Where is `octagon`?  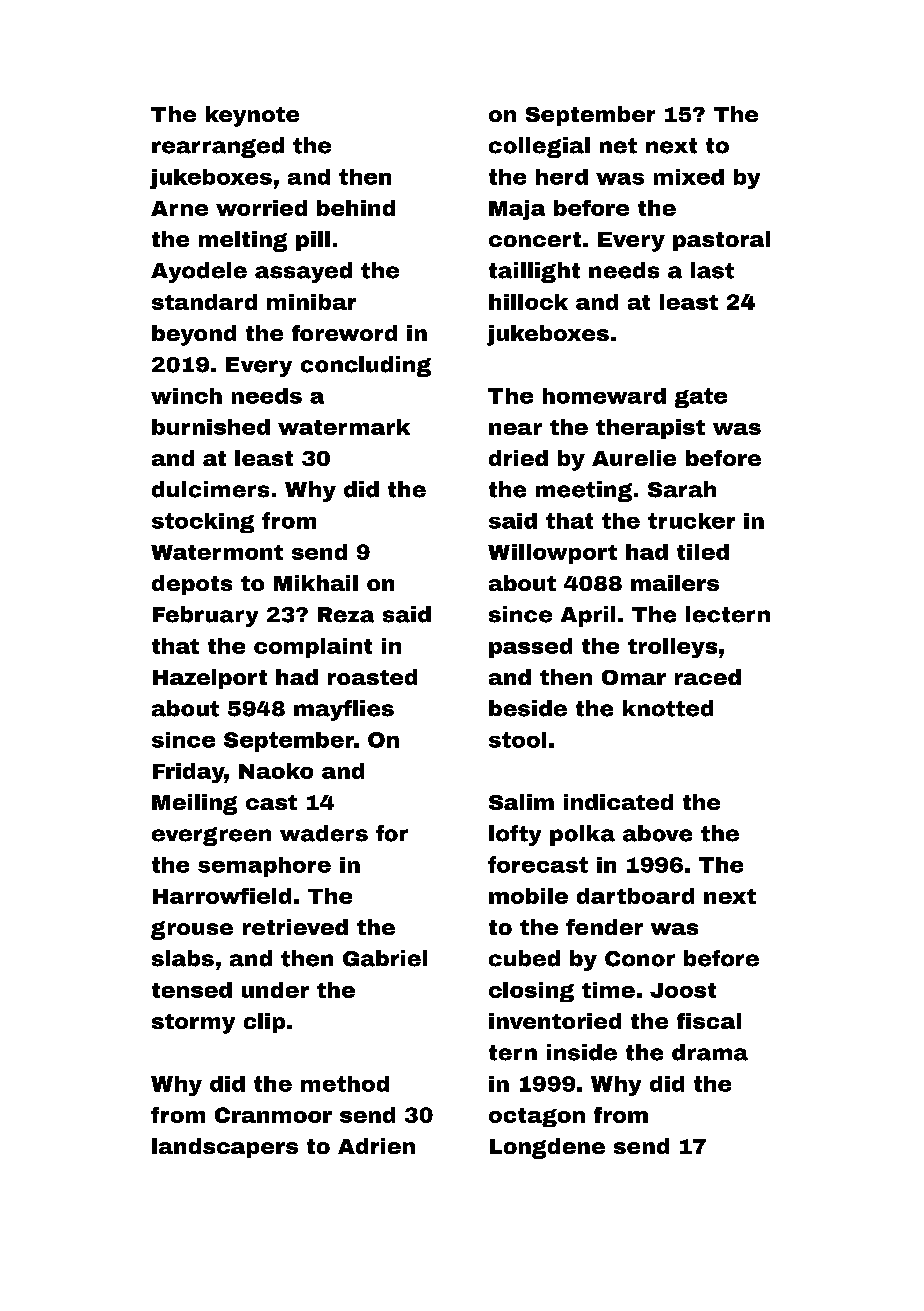
octagon is located at coordinates (537, 1117).
